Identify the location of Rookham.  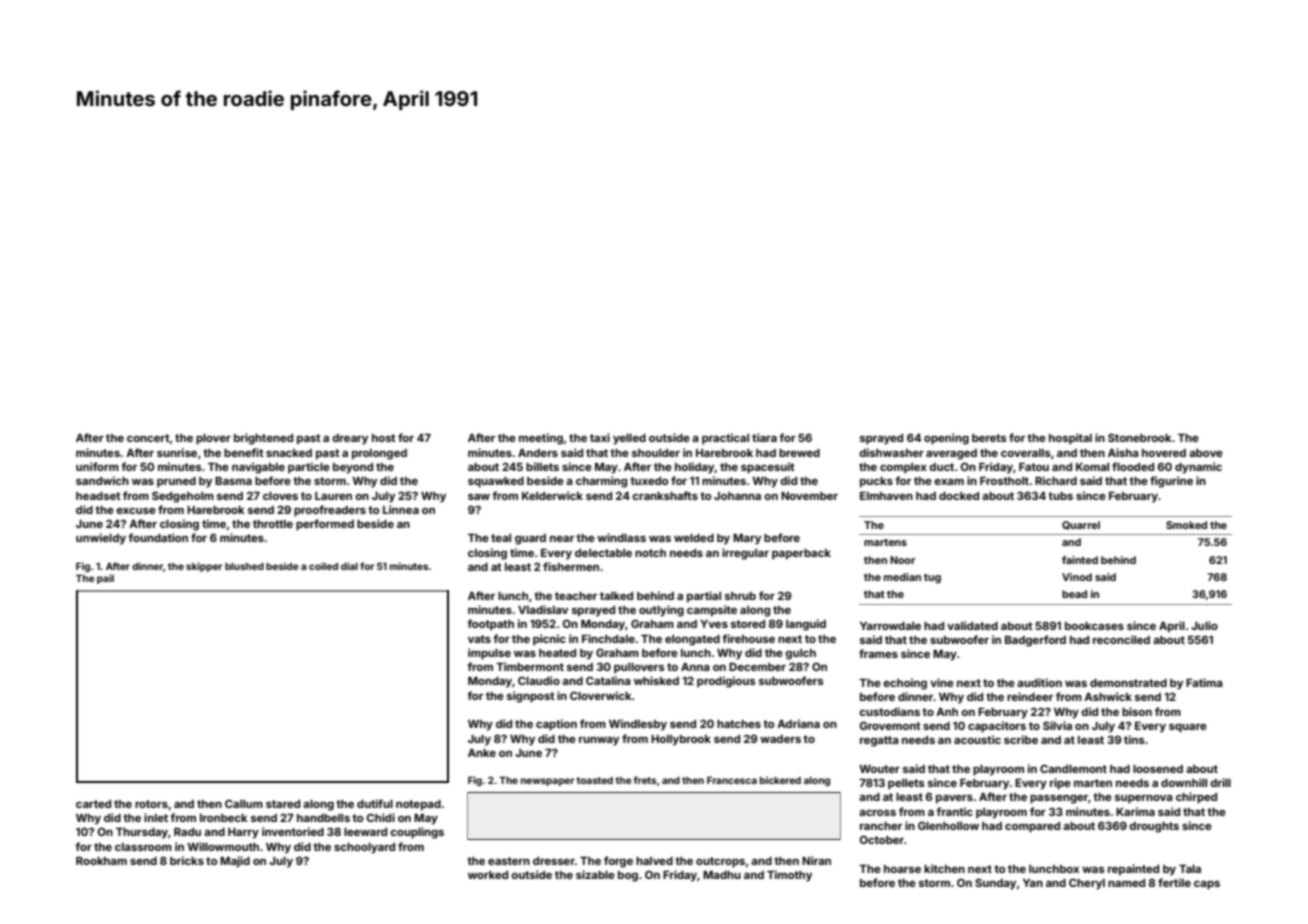
(101, 861).
